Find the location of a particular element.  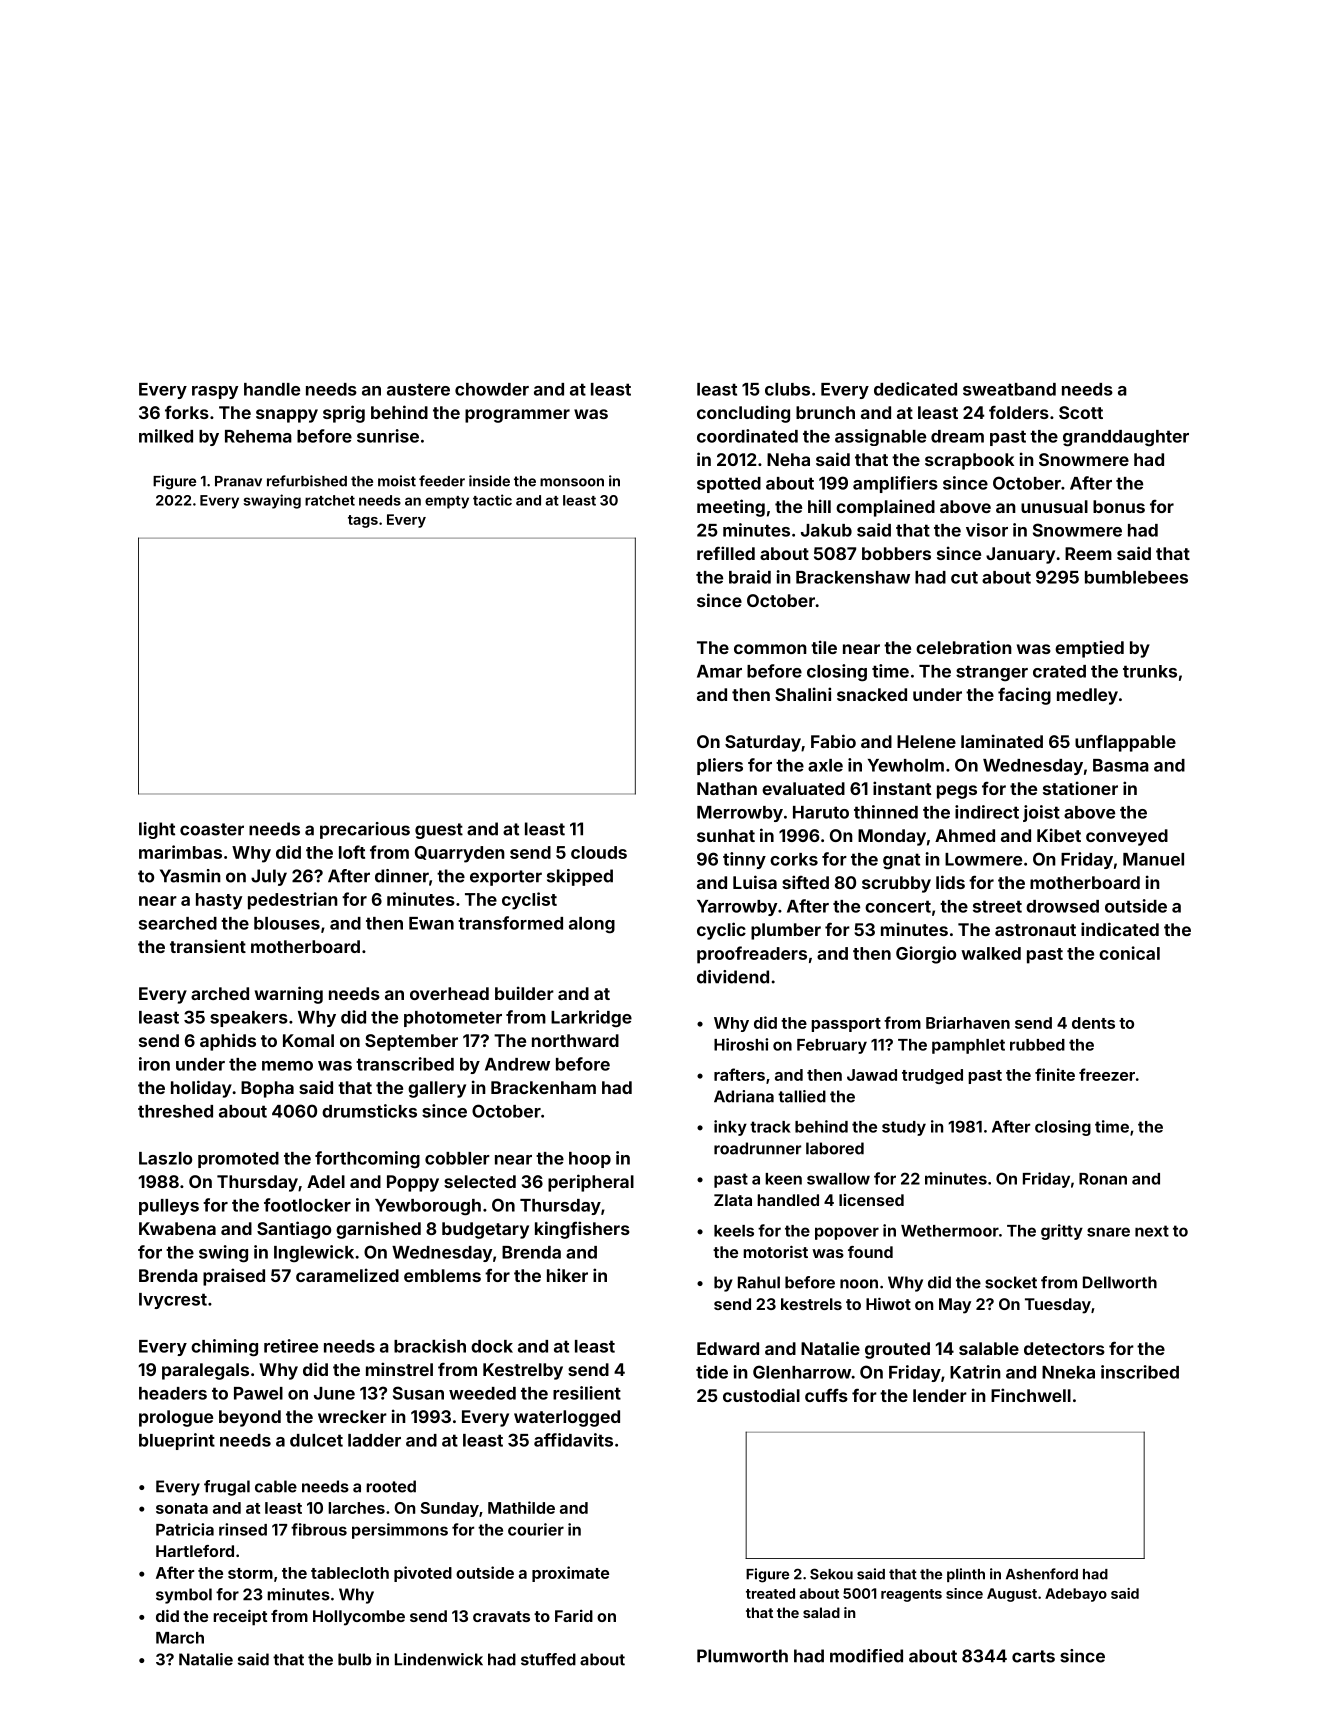

Susan is located at coordinates (418, 1393).
